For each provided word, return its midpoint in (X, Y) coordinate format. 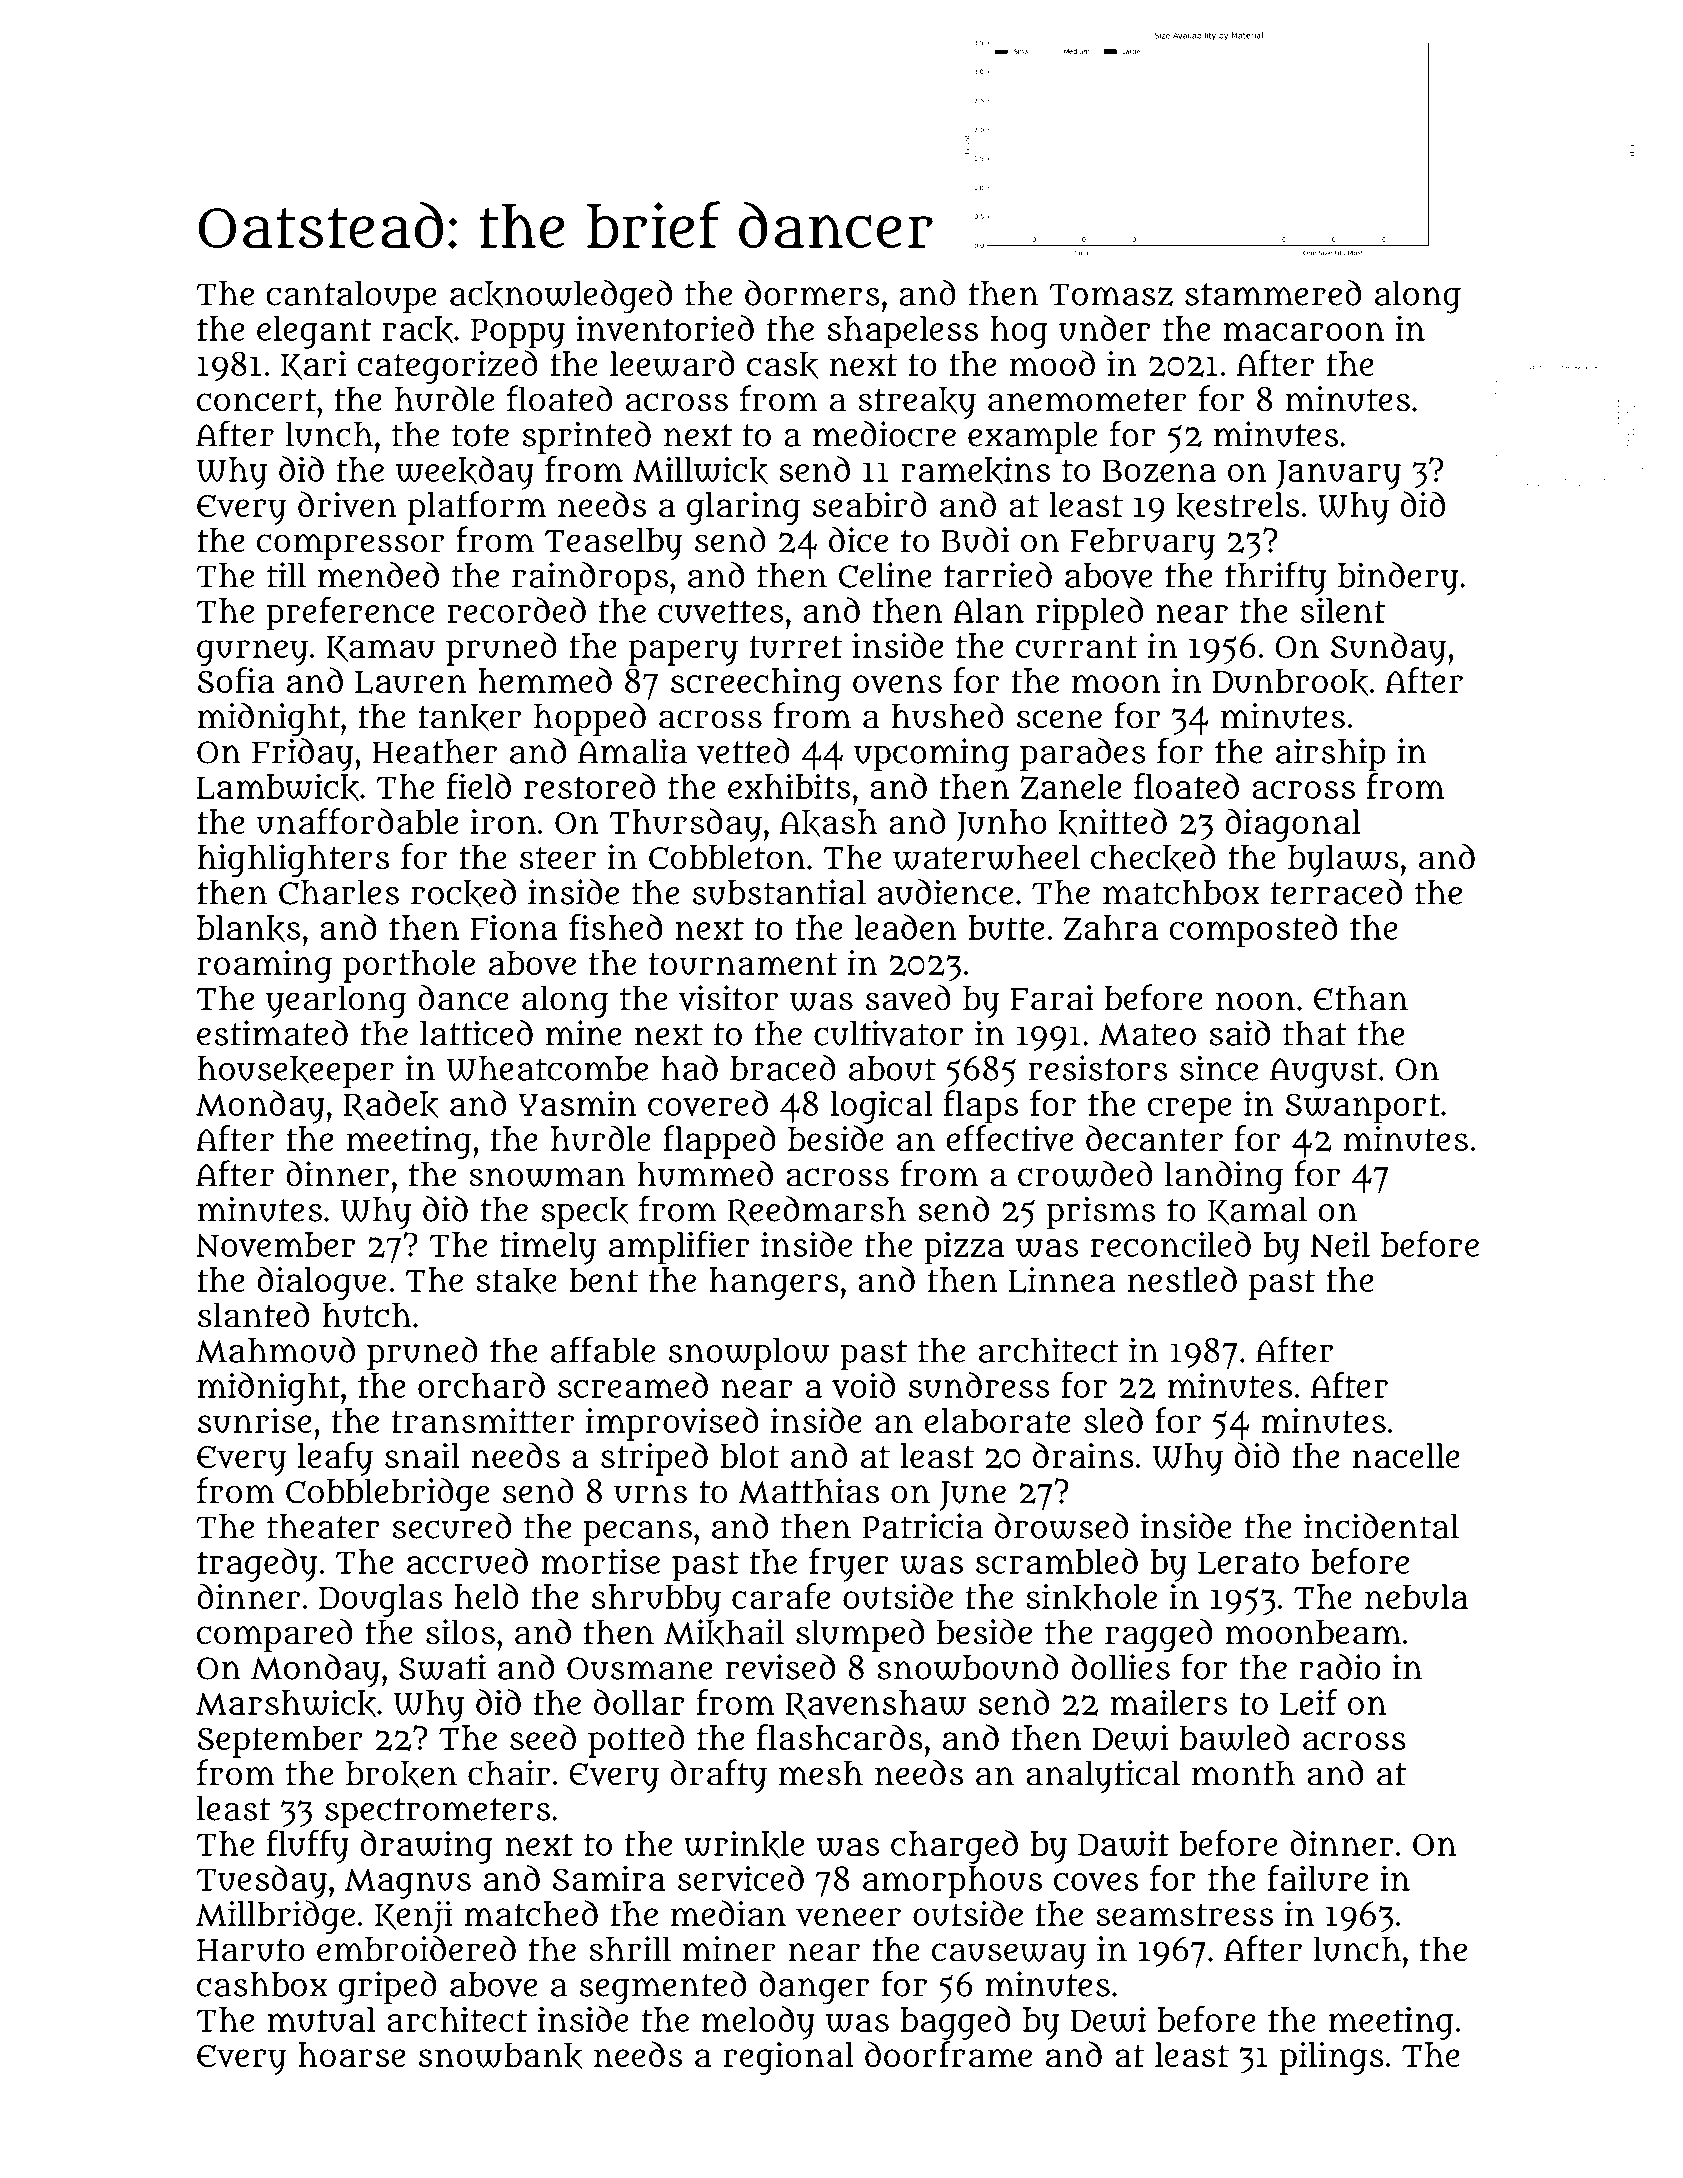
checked (1153, 858)
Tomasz (1111, 294)
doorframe (948, 2054)
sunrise (255, 1420)
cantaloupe (351, 297)
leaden (906, 927)
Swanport (1362, 1108)
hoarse (351, 2054)
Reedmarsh (817, 1211)
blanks (249, 929)
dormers (812, 293)
